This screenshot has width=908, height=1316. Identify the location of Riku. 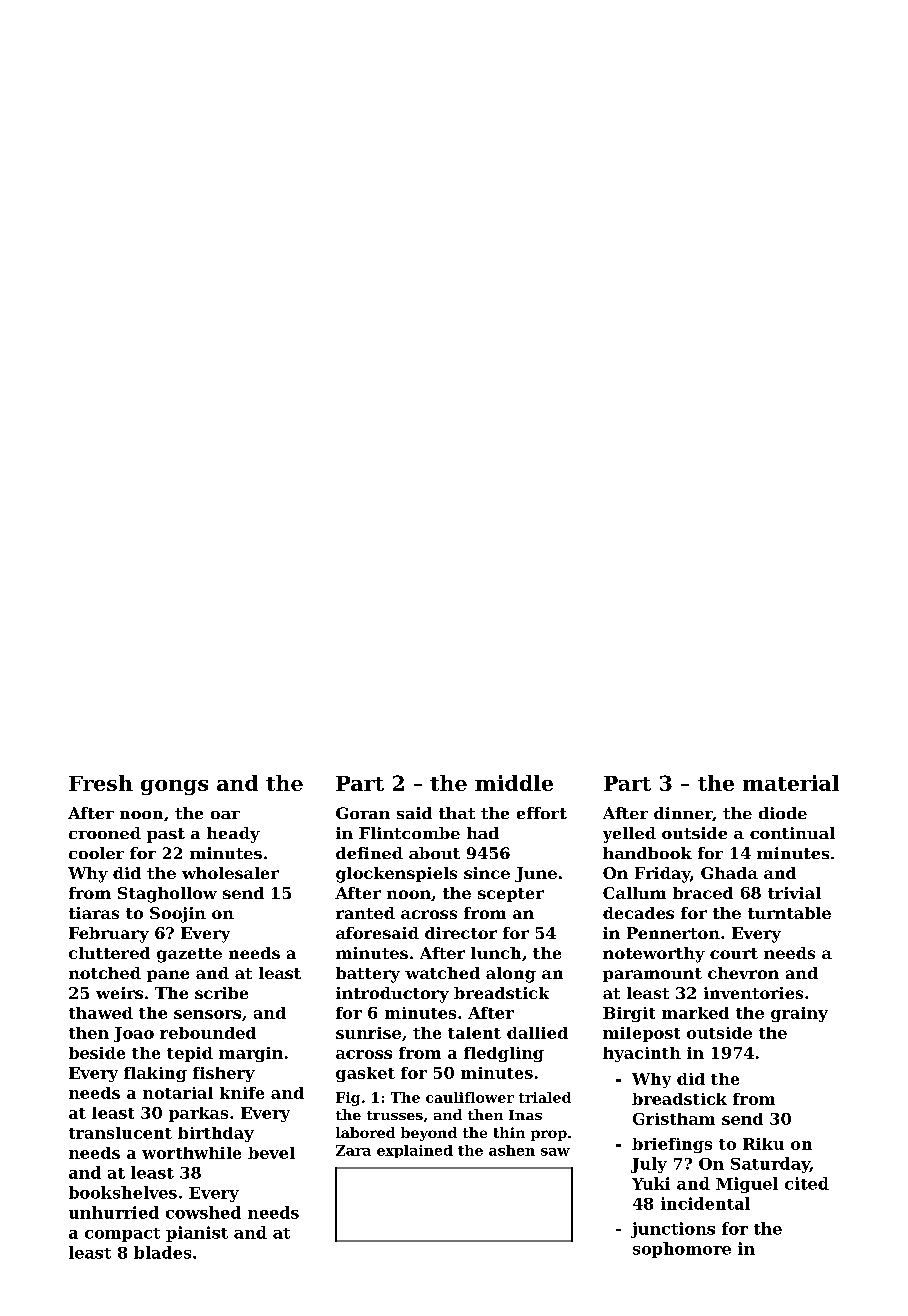
(763, 1144).
